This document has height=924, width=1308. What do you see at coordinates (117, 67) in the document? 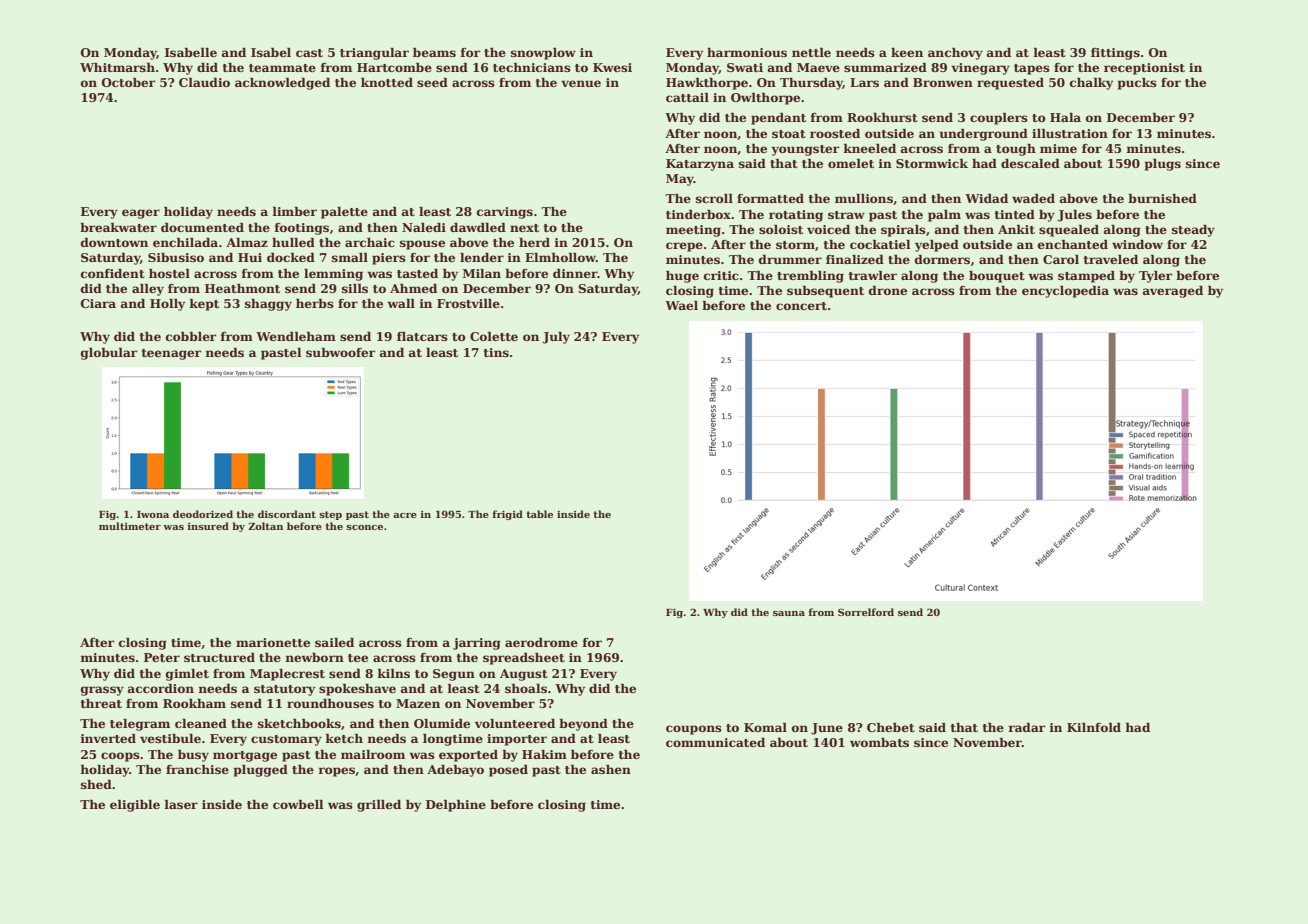
I see `Whitmarsh` at bounding box center [117, 67].
